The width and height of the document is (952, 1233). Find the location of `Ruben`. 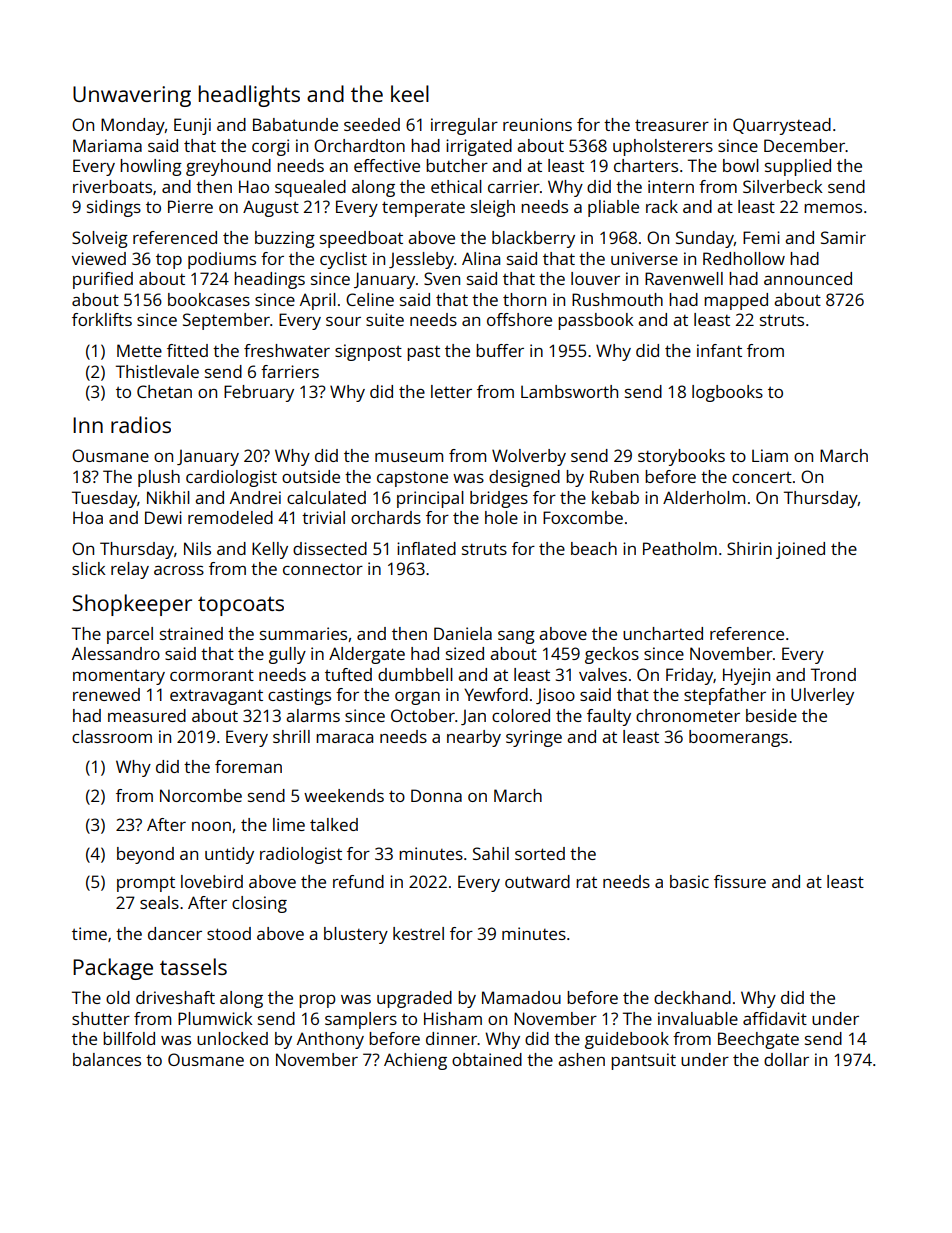

Ruben is located at coordinates (614, 476).
